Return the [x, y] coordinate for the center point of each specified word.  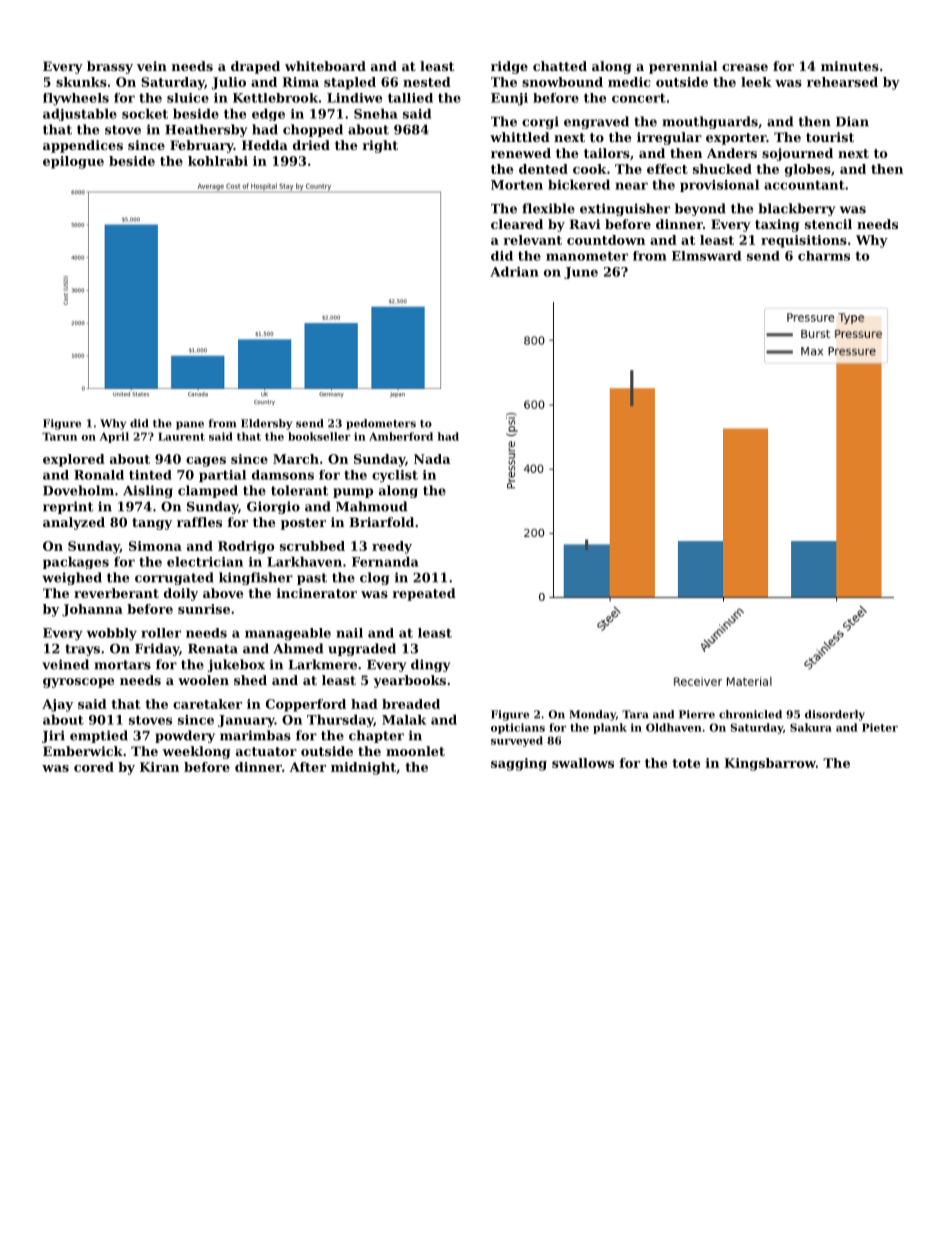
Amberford [401, 436]
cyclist [395, 476]
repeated [424, 594]
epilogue [73, 162]
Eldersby [266, 424]
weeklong [197, 752]
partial [222, 476]
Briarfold [381, 522]
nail [349, 633]
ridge [509, 67]
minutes [850, 66]
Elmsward [706, 256]
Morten [517, 185]
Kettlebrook [275, 98]
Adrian [514, 271]
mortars [122, 665]
